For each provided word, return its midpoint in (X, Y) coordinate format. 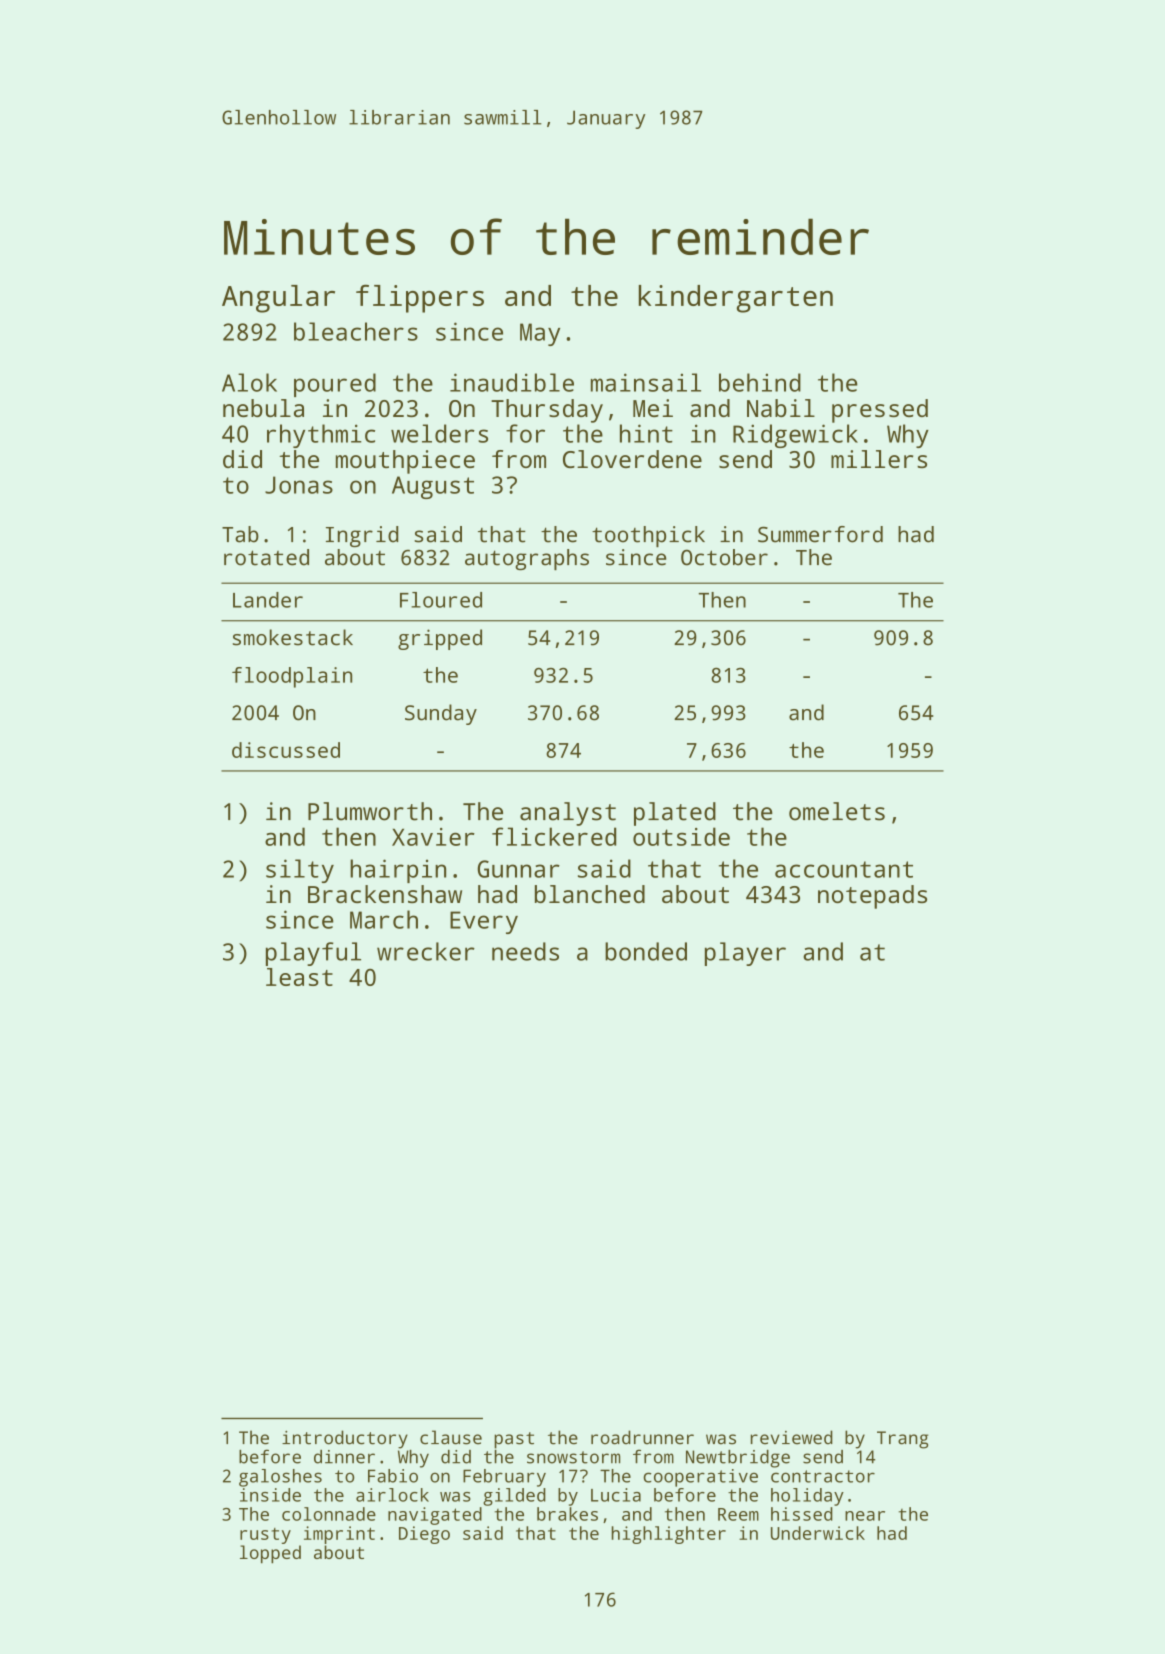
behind (760, 382)
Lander (268, 600)
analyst (568, 814)
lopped (270, 1554)
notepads (872, 897)
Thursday (547, 411)
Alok (249, 382)
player (745, 954)
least (299, 977)
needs (525, 951)
